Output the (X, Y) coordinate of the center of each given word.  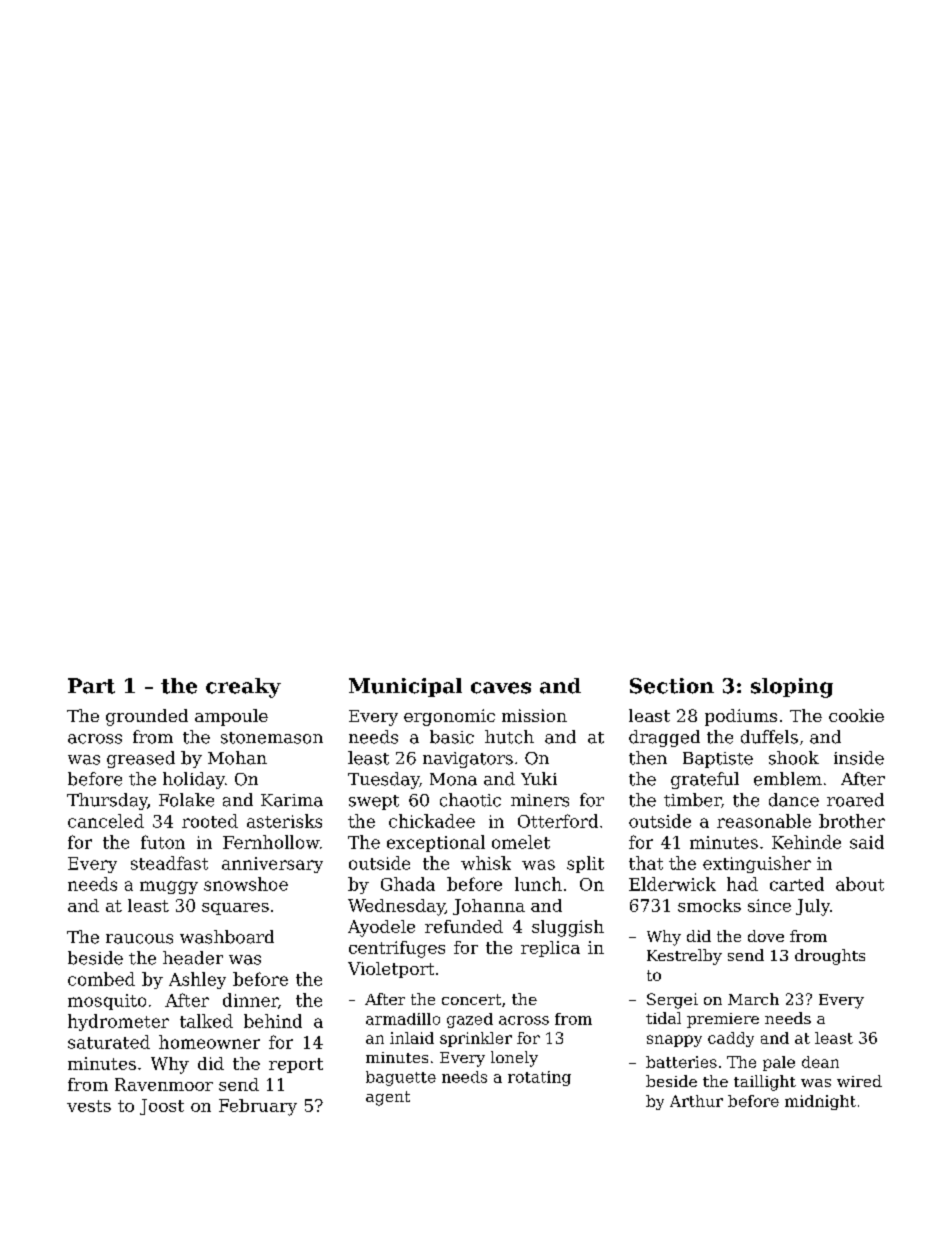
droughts (830, 957)
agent (388, 1098)
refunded (464, 926)
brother (852, 821)
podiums (741, 717)
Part (91, 686)
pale (779, 1063)
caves (501, 688)
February (258, 1107)
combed (101, 979)
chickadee (432, 821)
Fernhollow (271, 842)
